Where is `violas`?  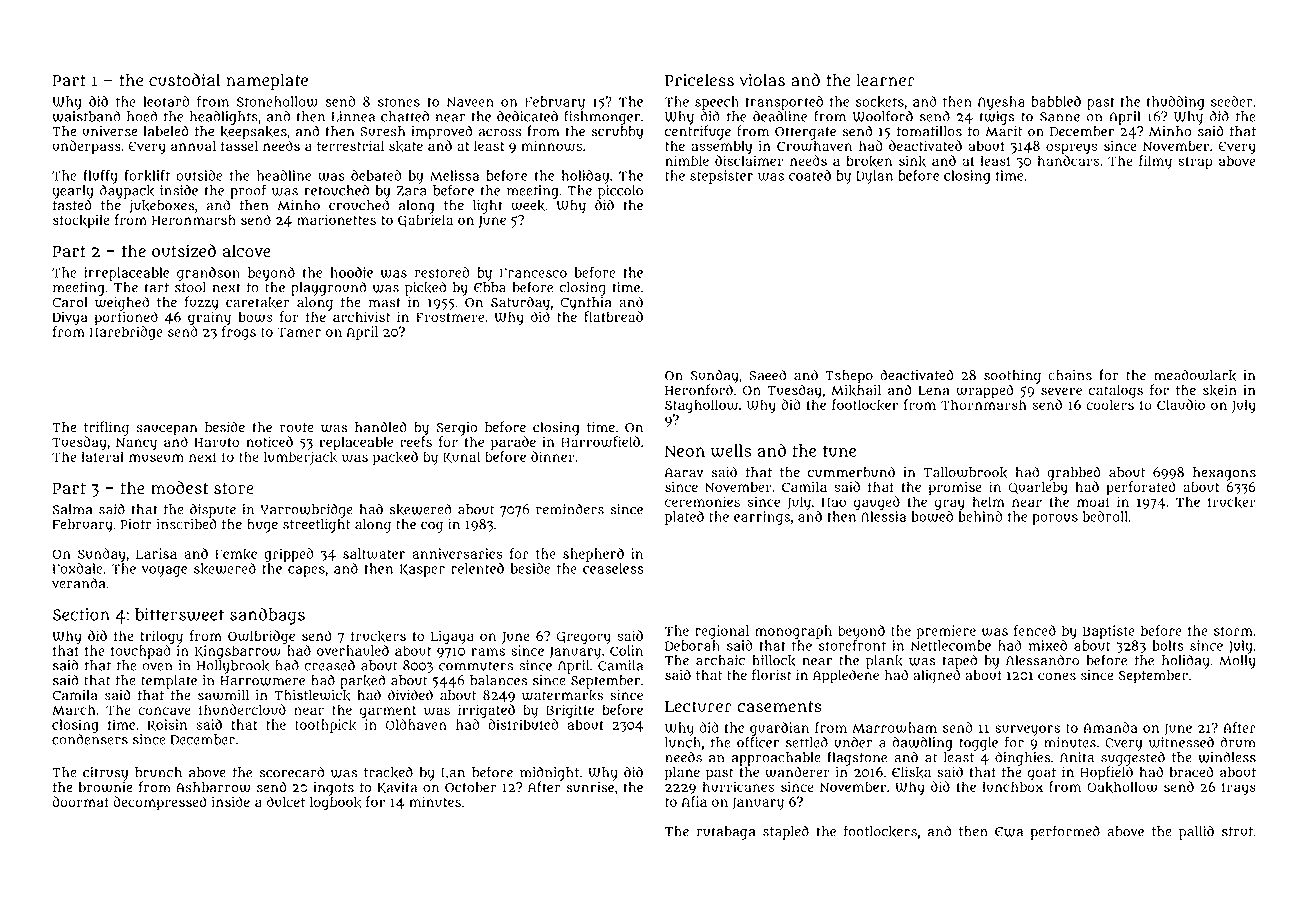 violas is located at coordinates (762, 80).
